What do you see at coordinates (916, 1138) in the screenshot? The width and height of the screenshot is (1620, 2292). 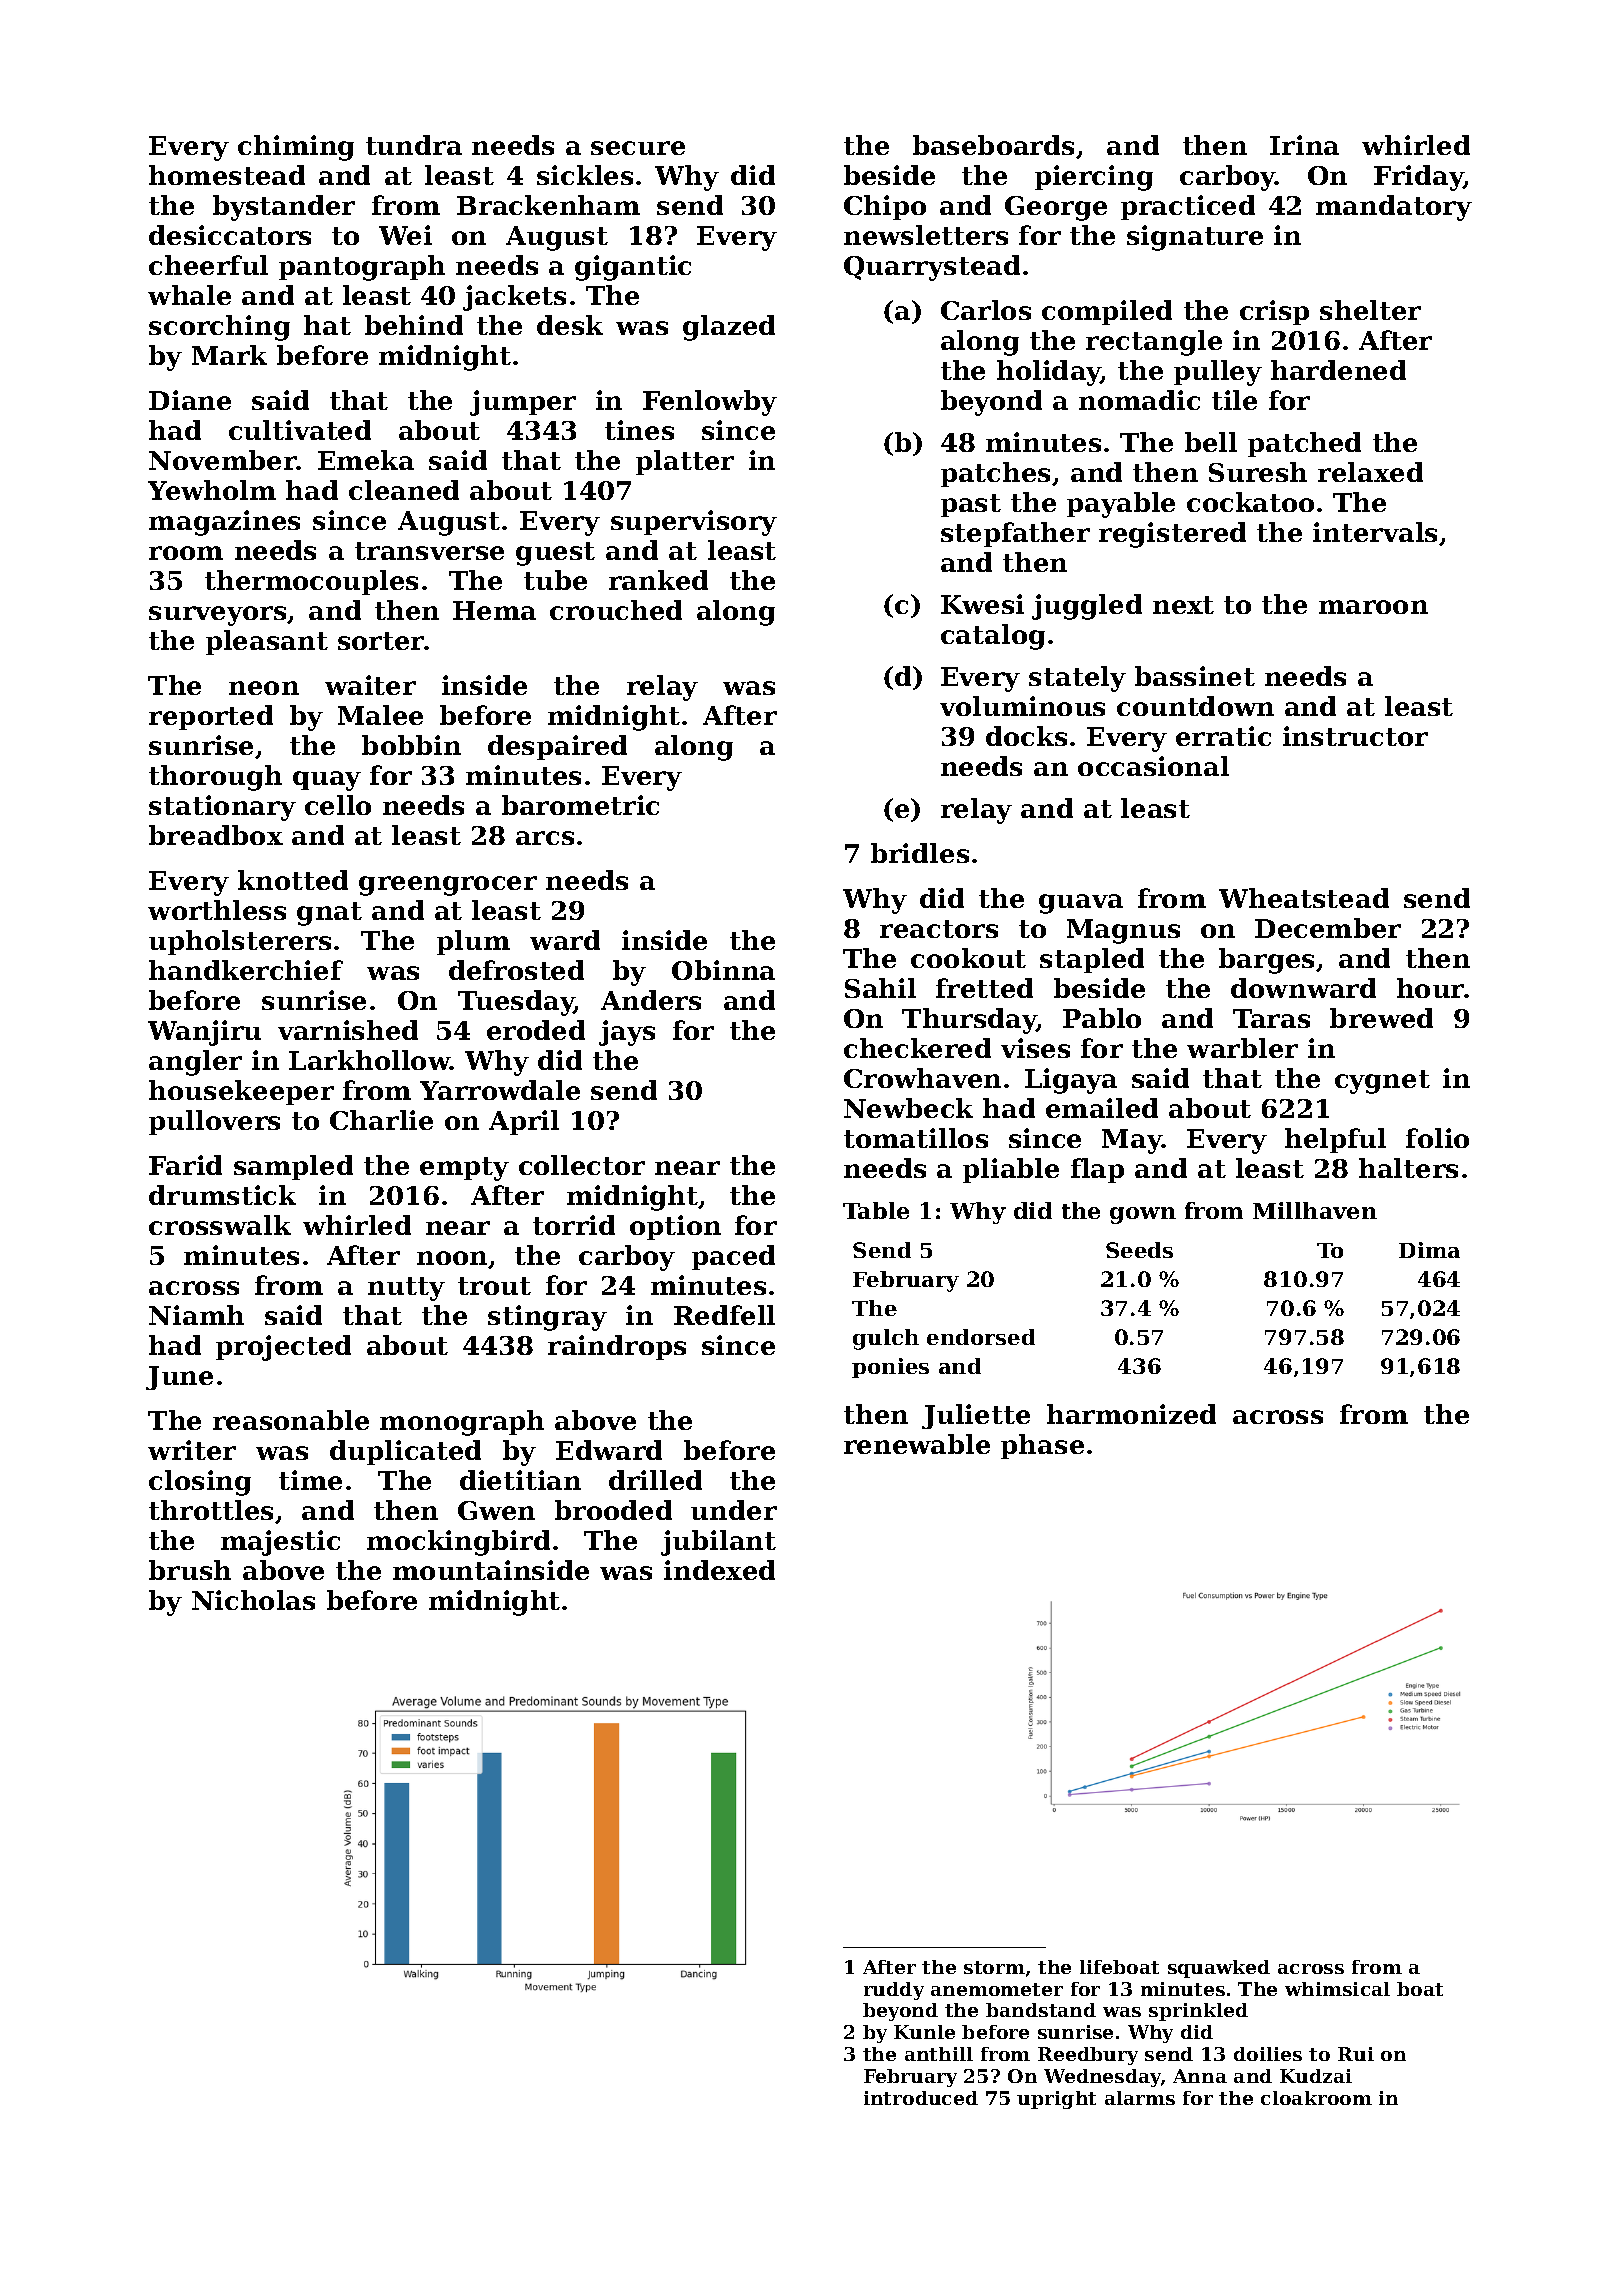 I see `tomatillos` at bounding box center [916, 1138].
